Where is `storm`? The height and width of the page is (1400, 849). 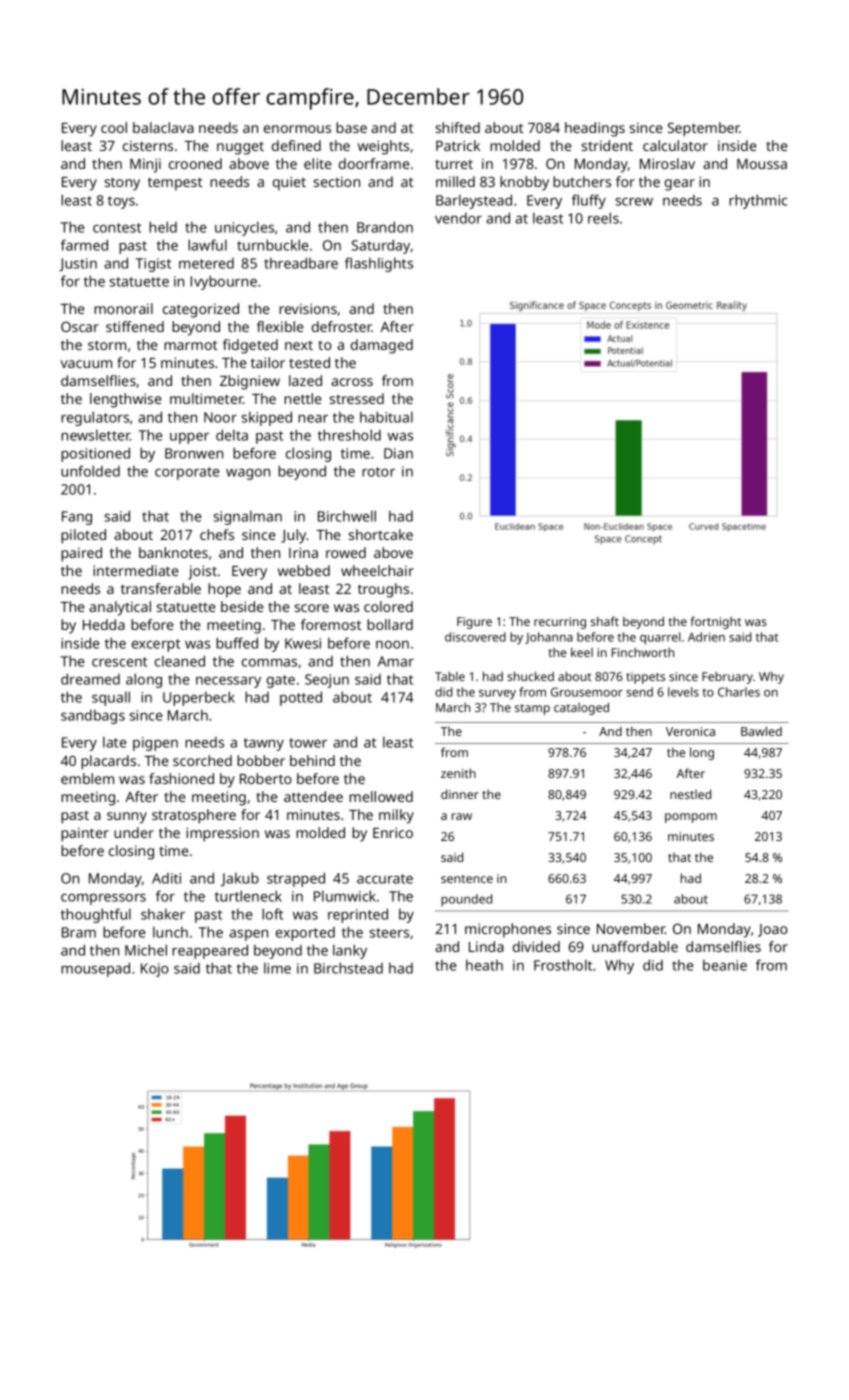
storm is located at coordinates (107, 345).
